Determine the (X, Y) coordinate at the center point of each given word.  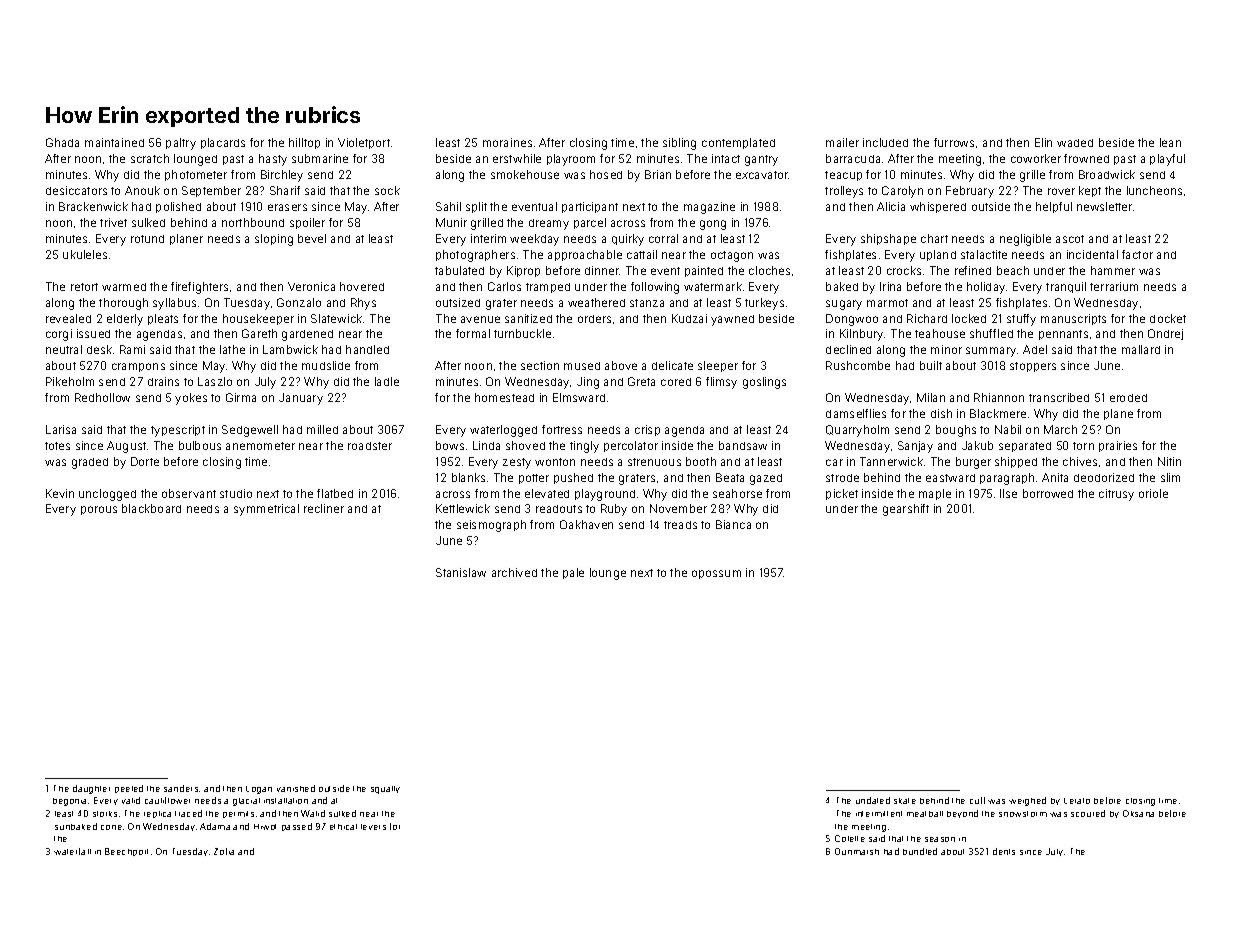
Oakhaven (586, 524)
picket (842, 494)
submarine (320, 158)
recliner (324, 508)
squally (385, 790)
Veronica (311, 286)
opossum (716, 574)
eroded (1128, 398)
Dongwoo (852, 320)
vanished (296, 788)
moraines (507, 142)
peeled (129, 789)
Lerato (1077, 801)
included (885, 142)
